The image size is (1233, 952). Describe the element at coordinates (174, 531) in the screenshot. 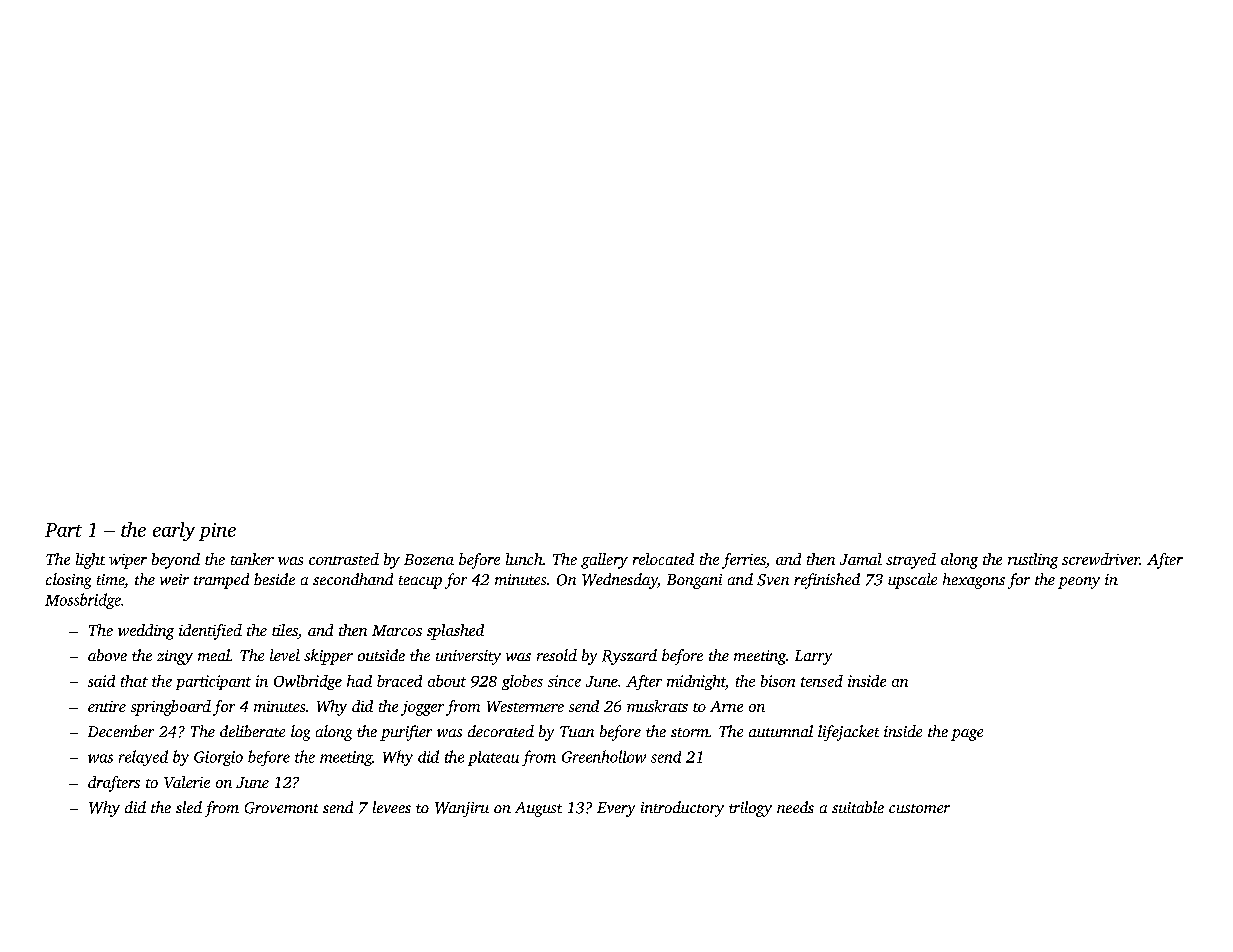

I see `early` at that location.
